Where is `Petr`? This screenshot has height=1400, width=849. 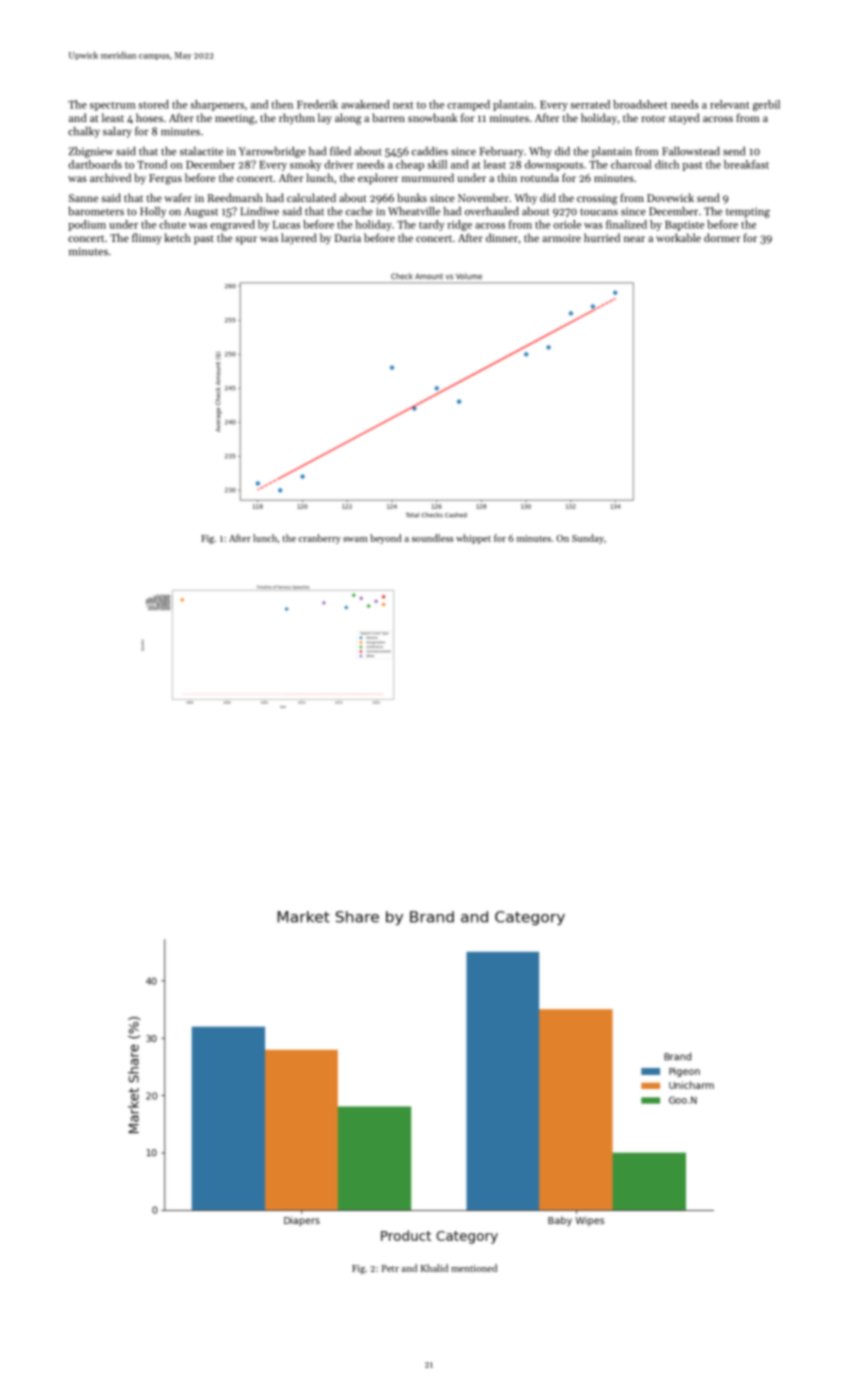
Petr is located at coordinates (390, 1268).
